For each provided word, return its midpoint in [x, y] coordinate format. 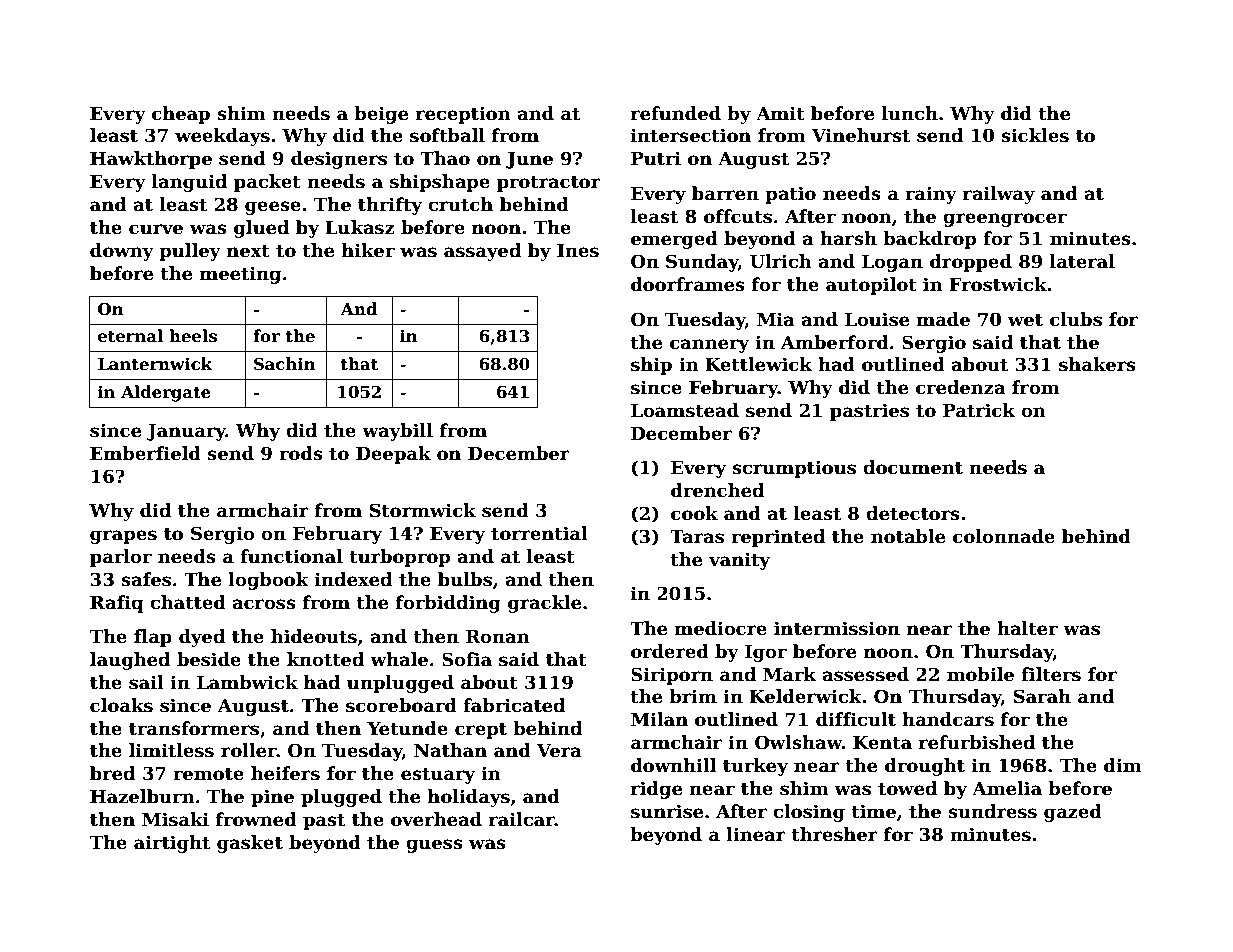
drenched [717, 490]
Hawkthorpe [151, 160]
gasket [250, 844]
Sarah [1042, 696]
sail [146, 682]
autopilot [871, 286]
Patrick [979, 410]
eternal [130, 336]
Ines [578, 251]
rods [301, 453]
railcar [522, 819]
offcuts [738, 216]
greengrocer [1005, 220]
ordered [670, 651]
